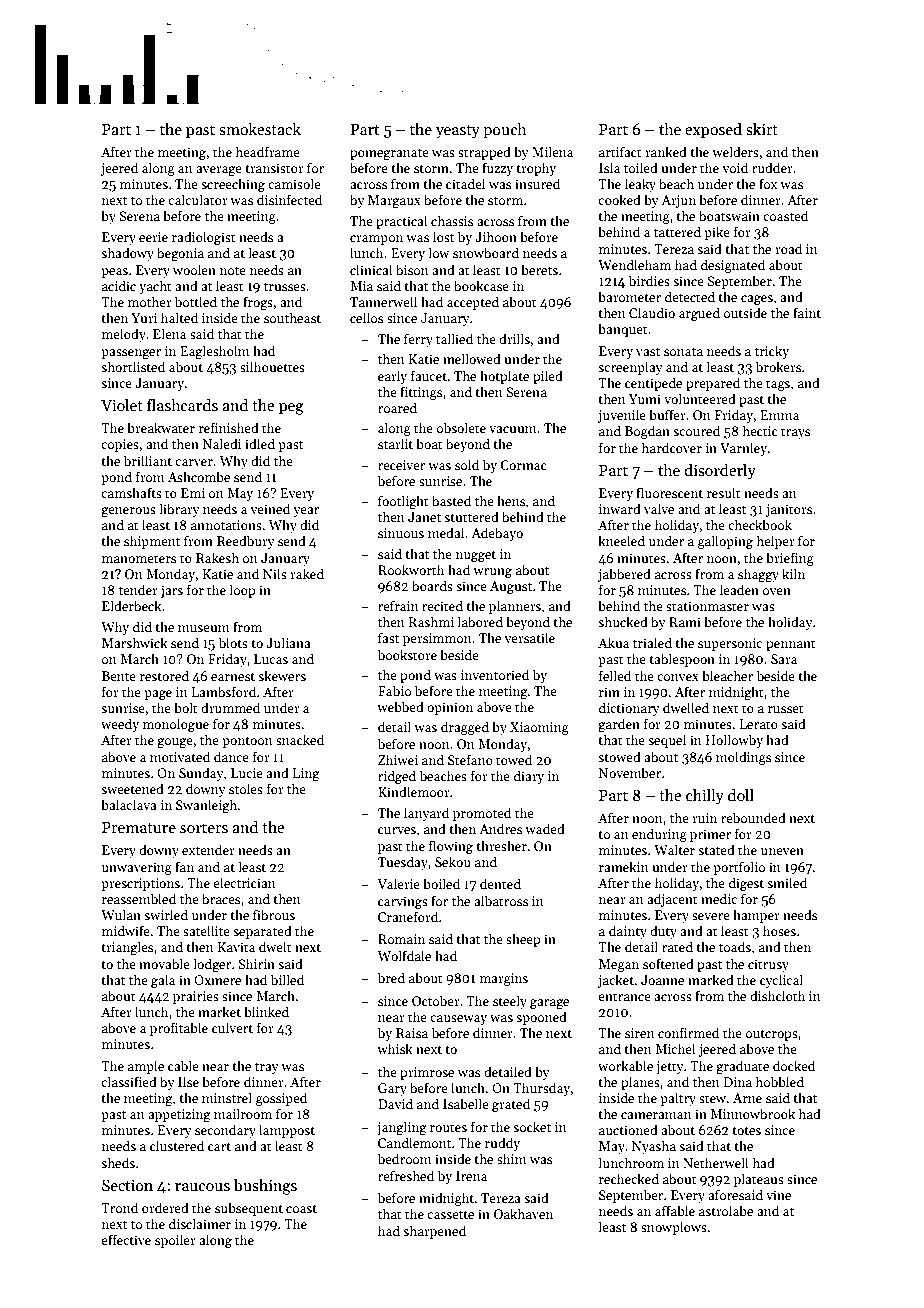 This screenshot has width=924, height=1308. I want to click on Joanne, so click(662, 980).
